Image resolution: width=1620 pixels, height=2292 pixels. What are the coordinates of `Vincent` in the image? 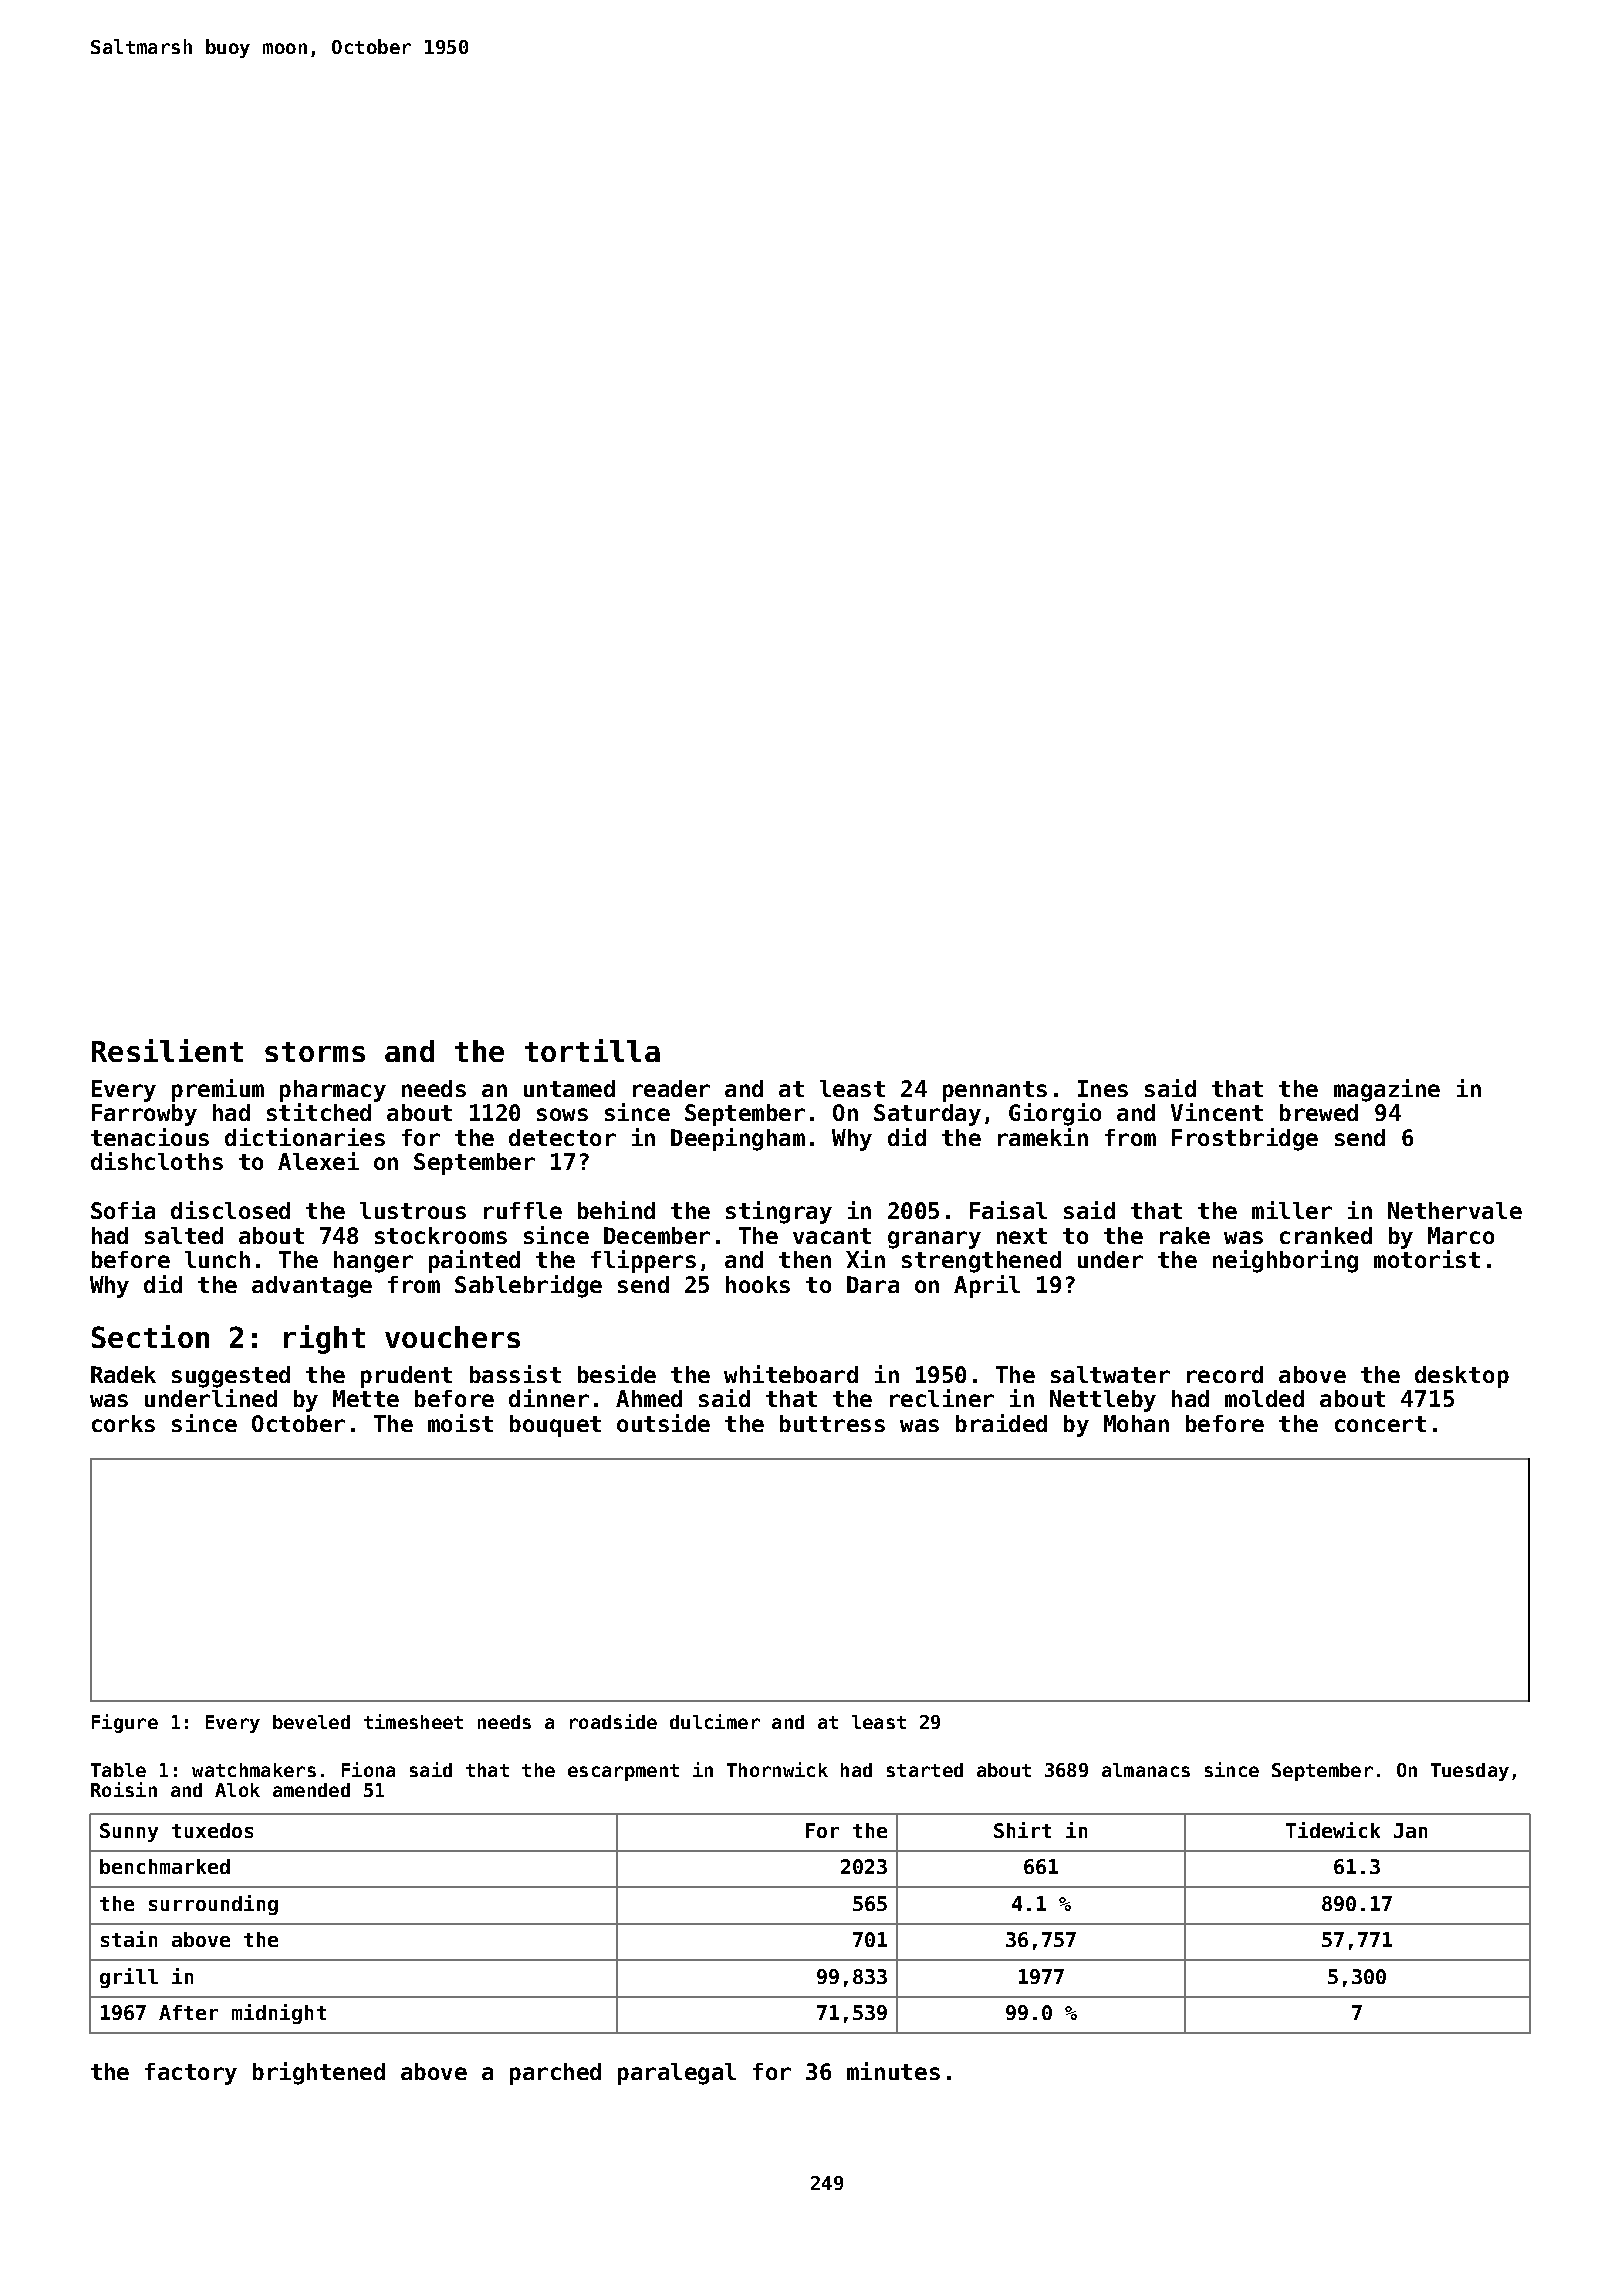 It's located at (1217, 1112).
